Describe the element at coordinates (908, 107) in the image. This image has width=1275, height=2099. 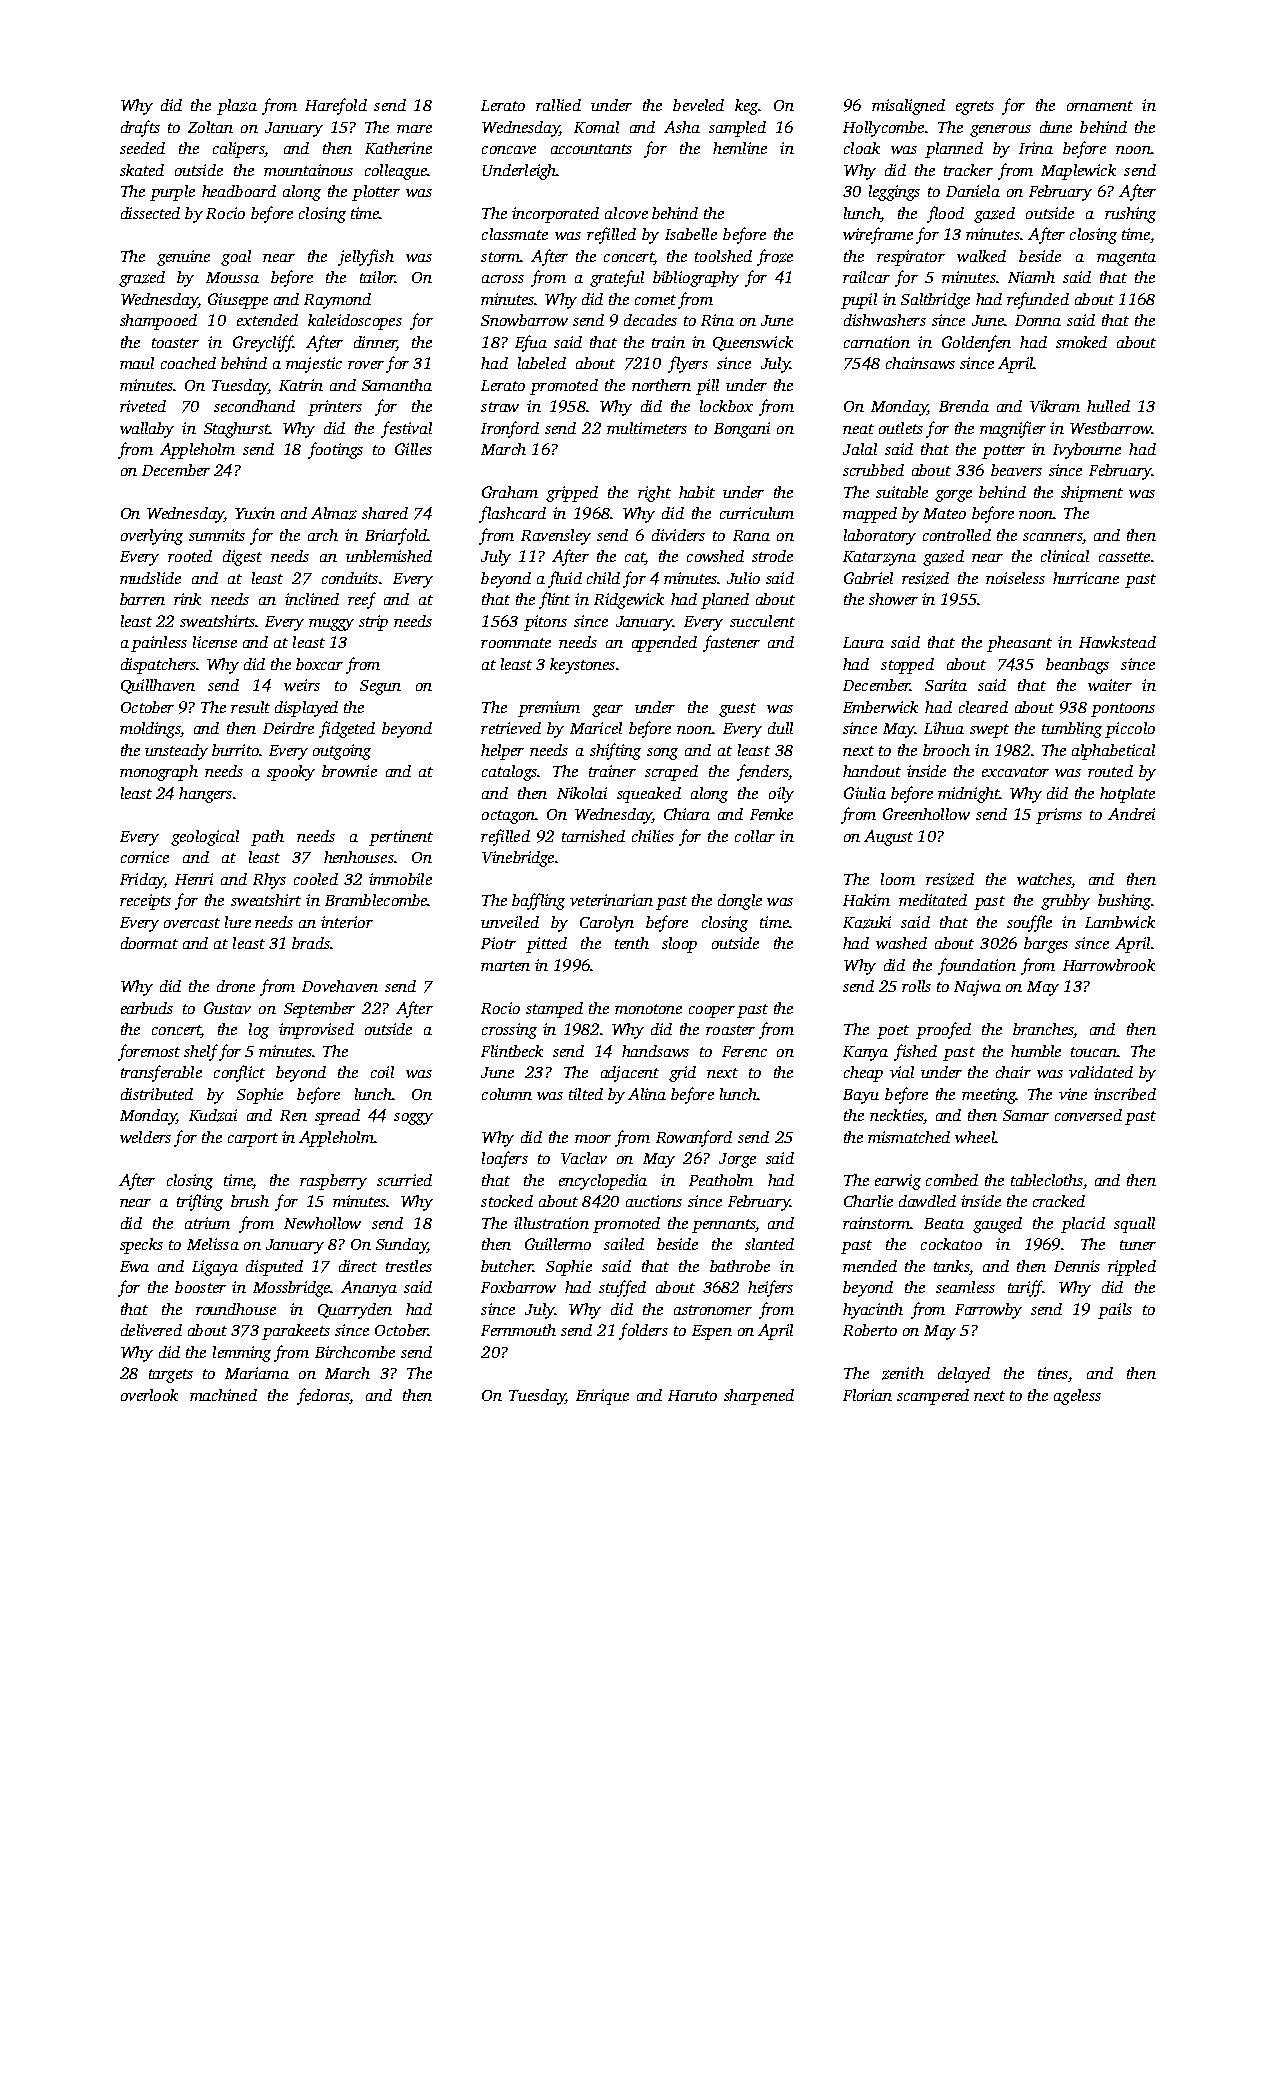
I see `misaligned` at that location.
